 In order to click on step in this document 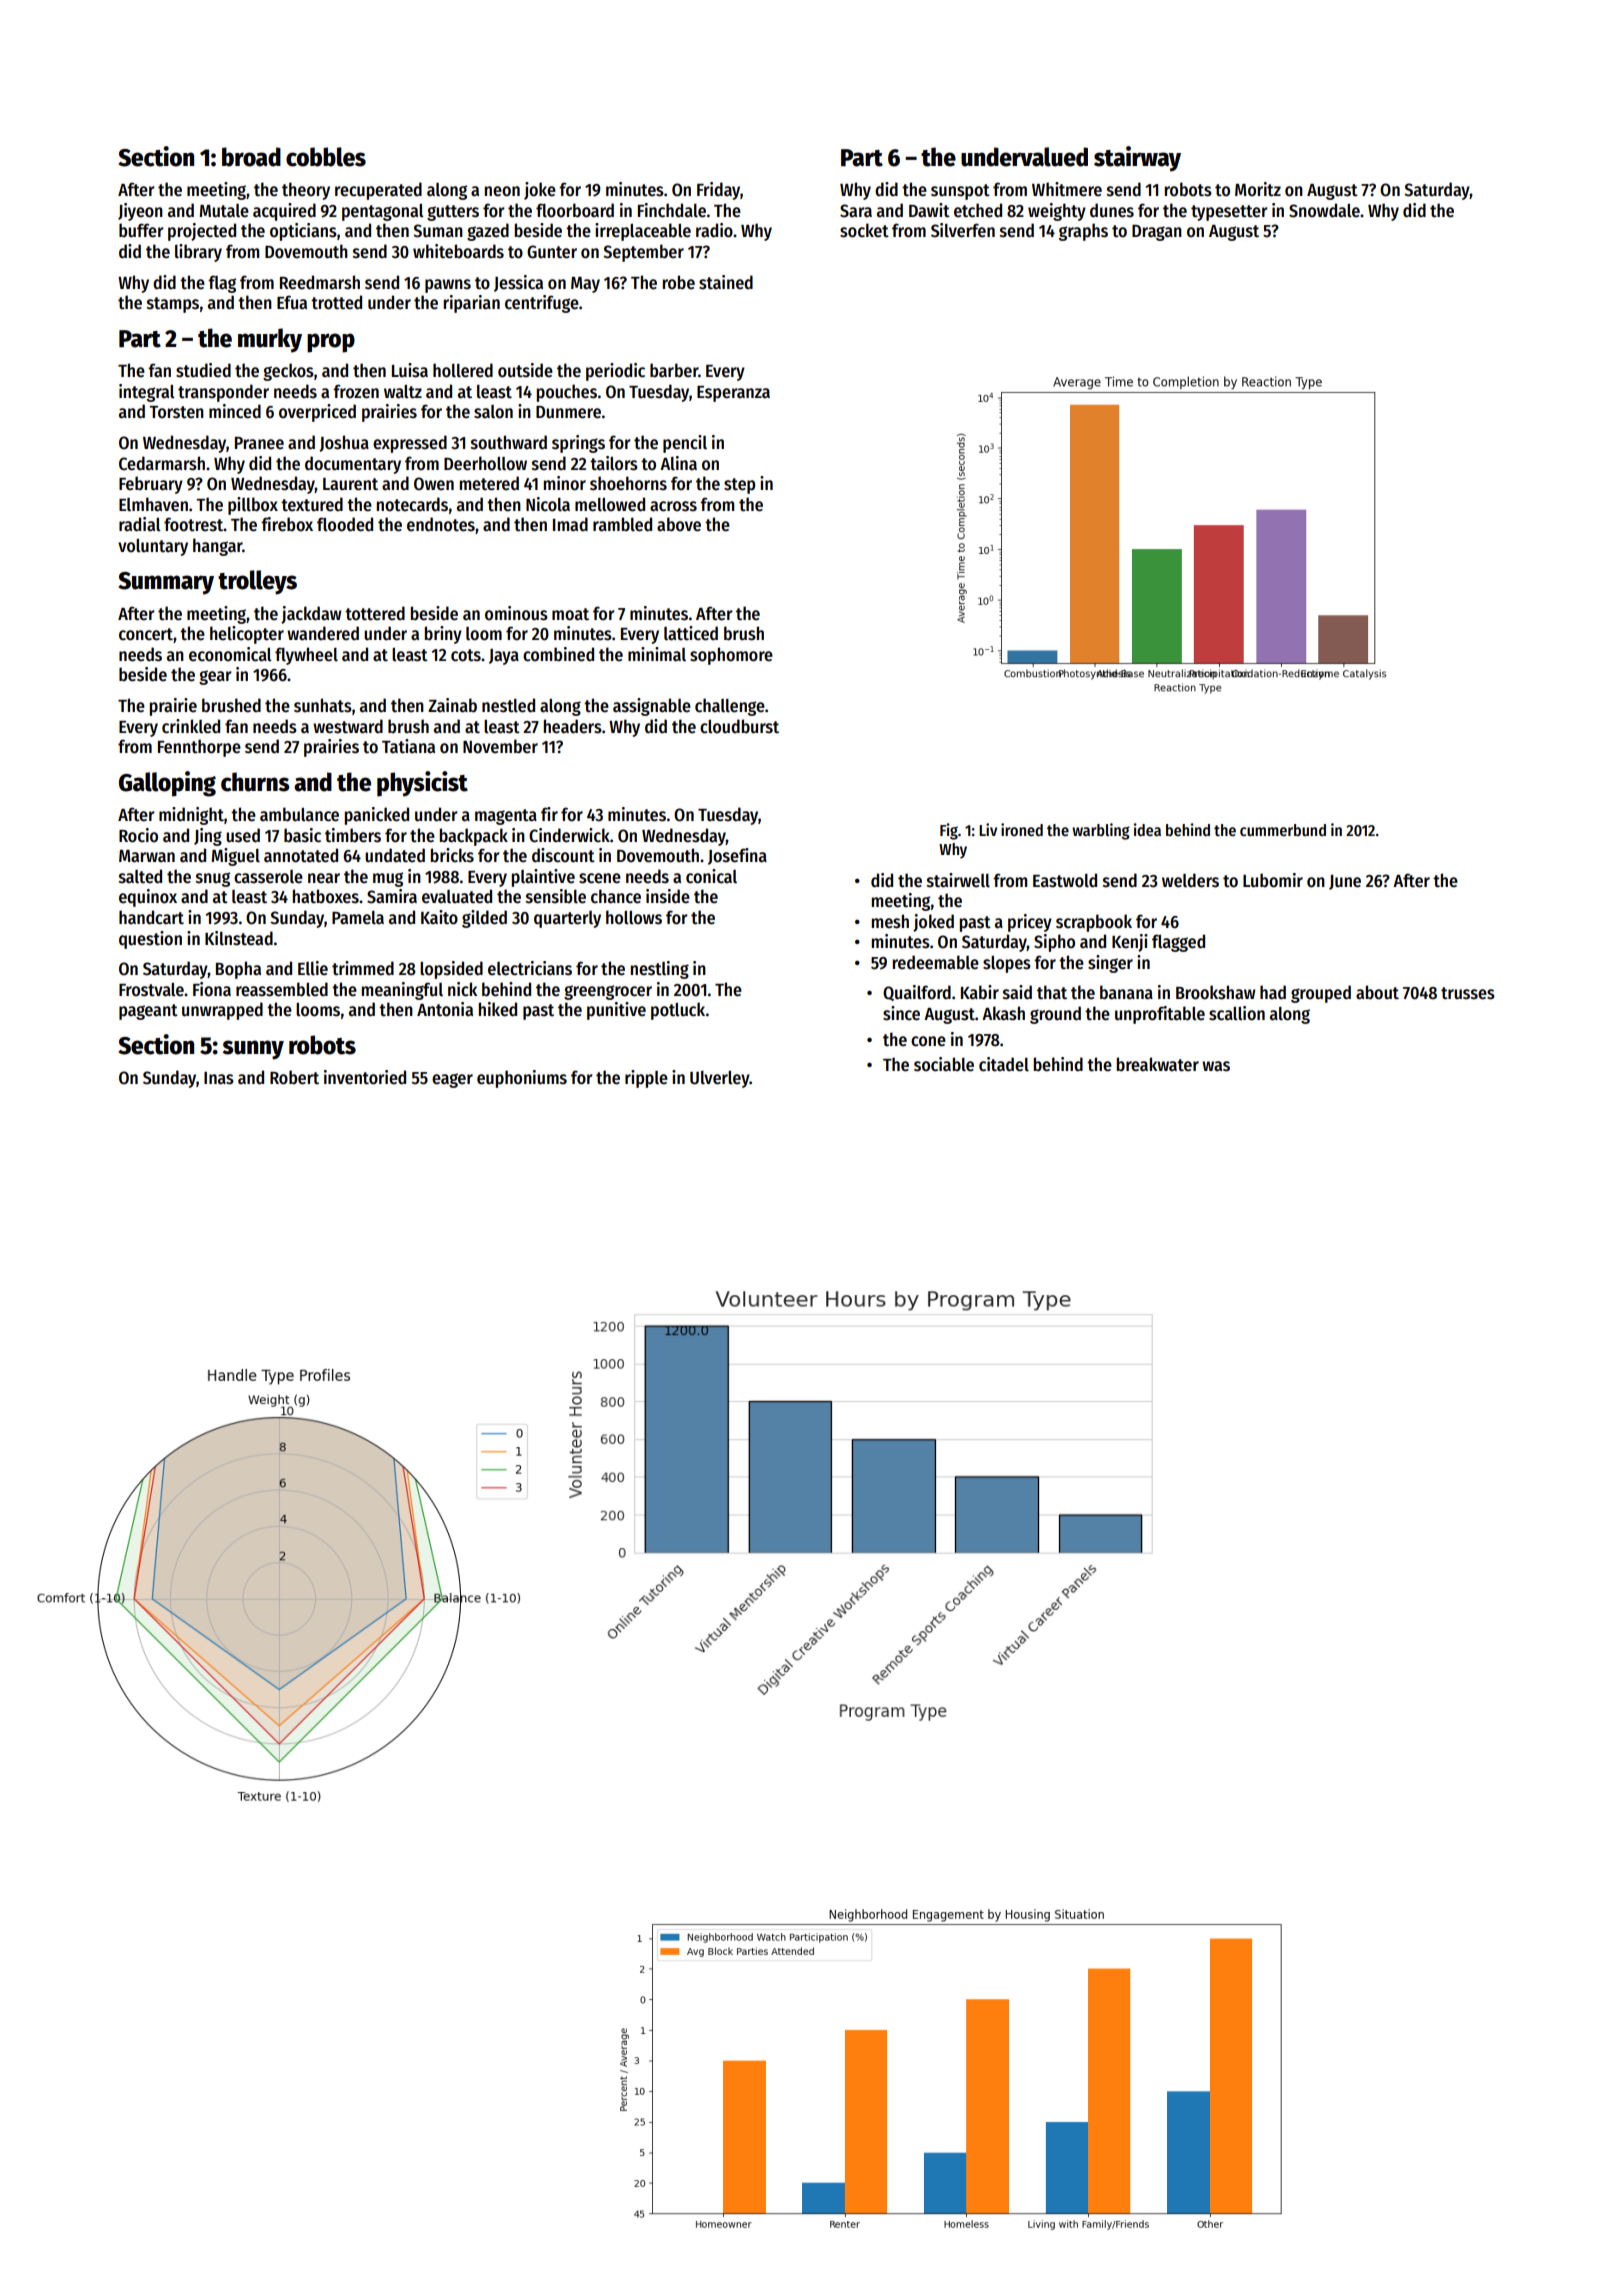, I will do `click(739, 486)`.
